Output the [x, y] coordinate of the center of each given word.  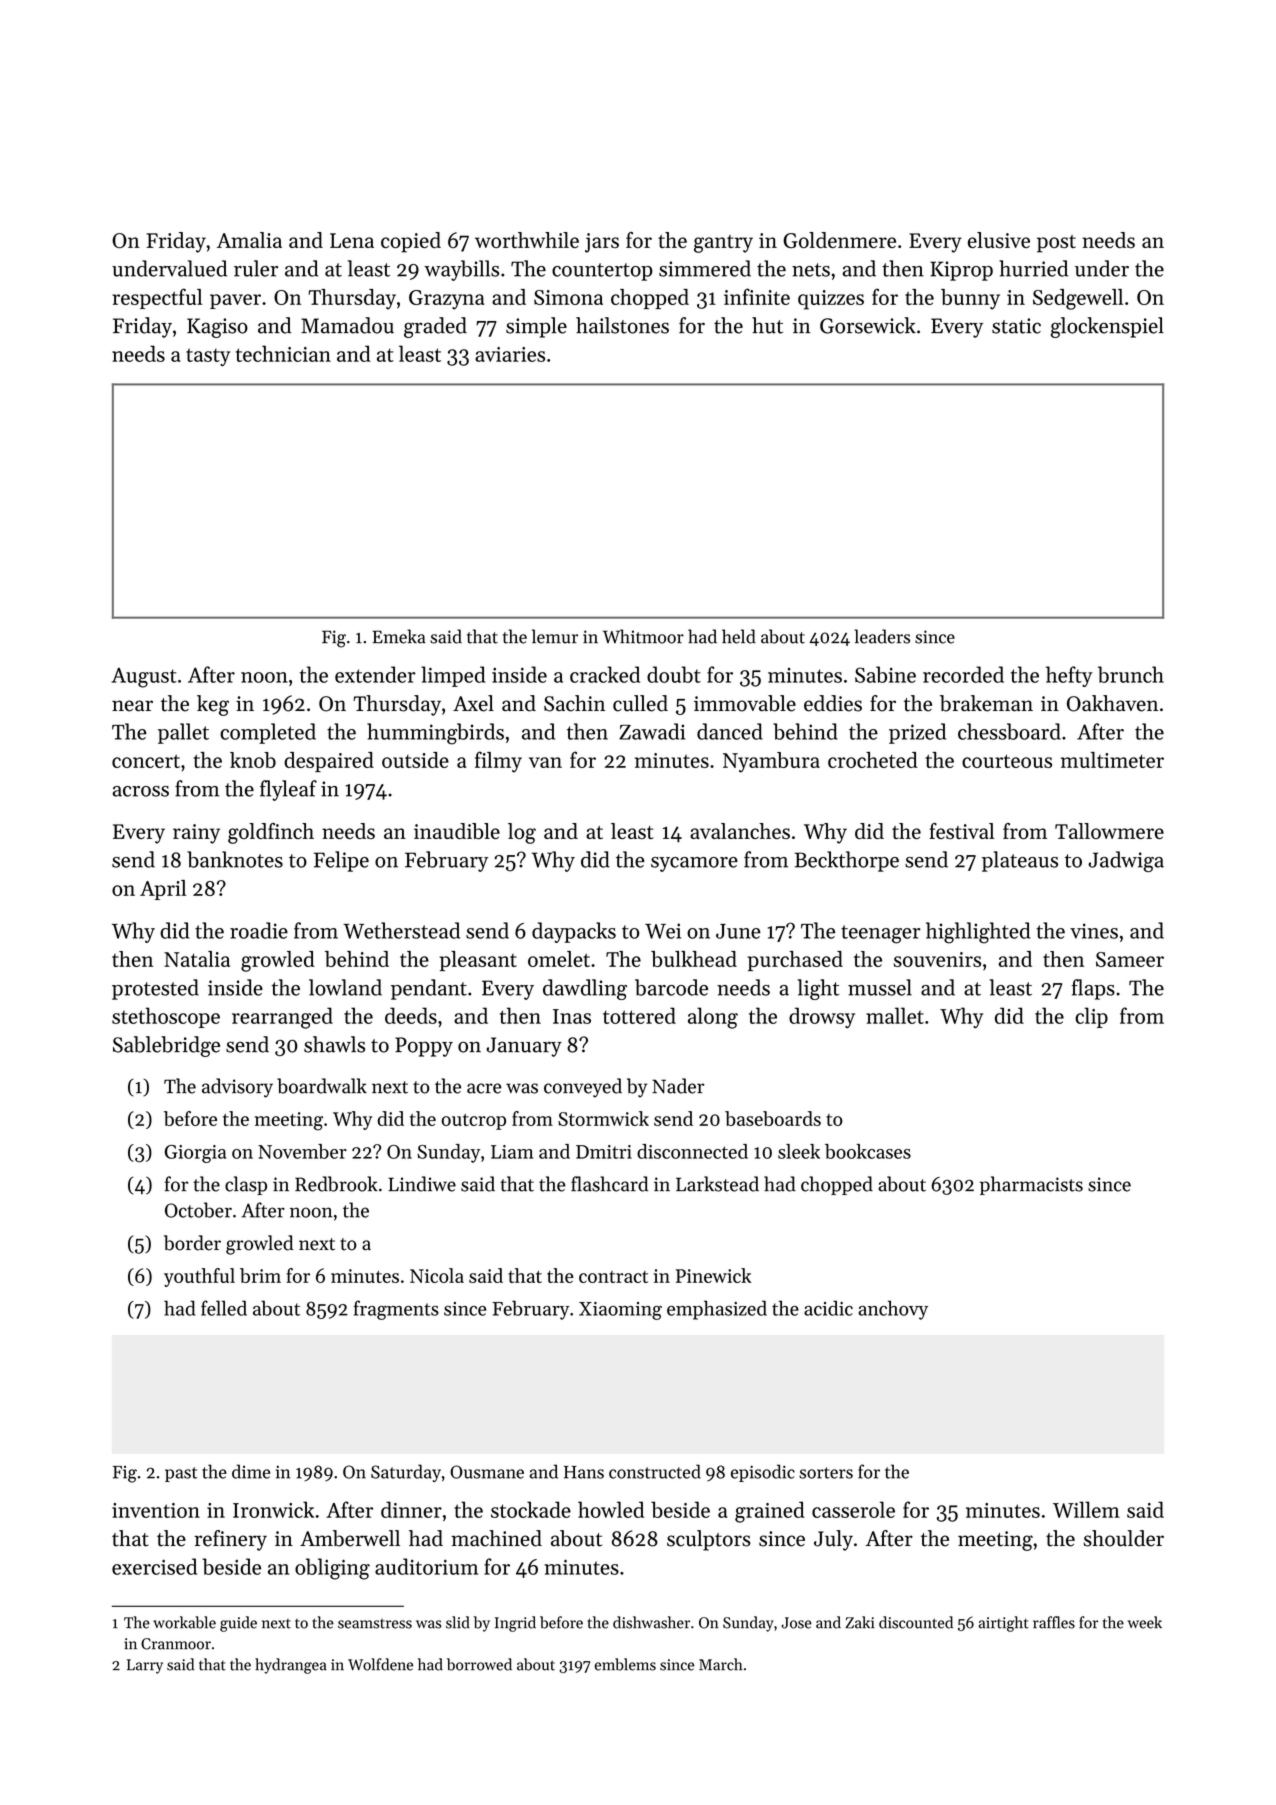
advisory [237, 1088]
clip [1091, 1017]
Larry [145, 1666]
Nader [678, 1086]
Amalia [249, 240]
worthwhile [527, 240]
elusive [999, 240]
